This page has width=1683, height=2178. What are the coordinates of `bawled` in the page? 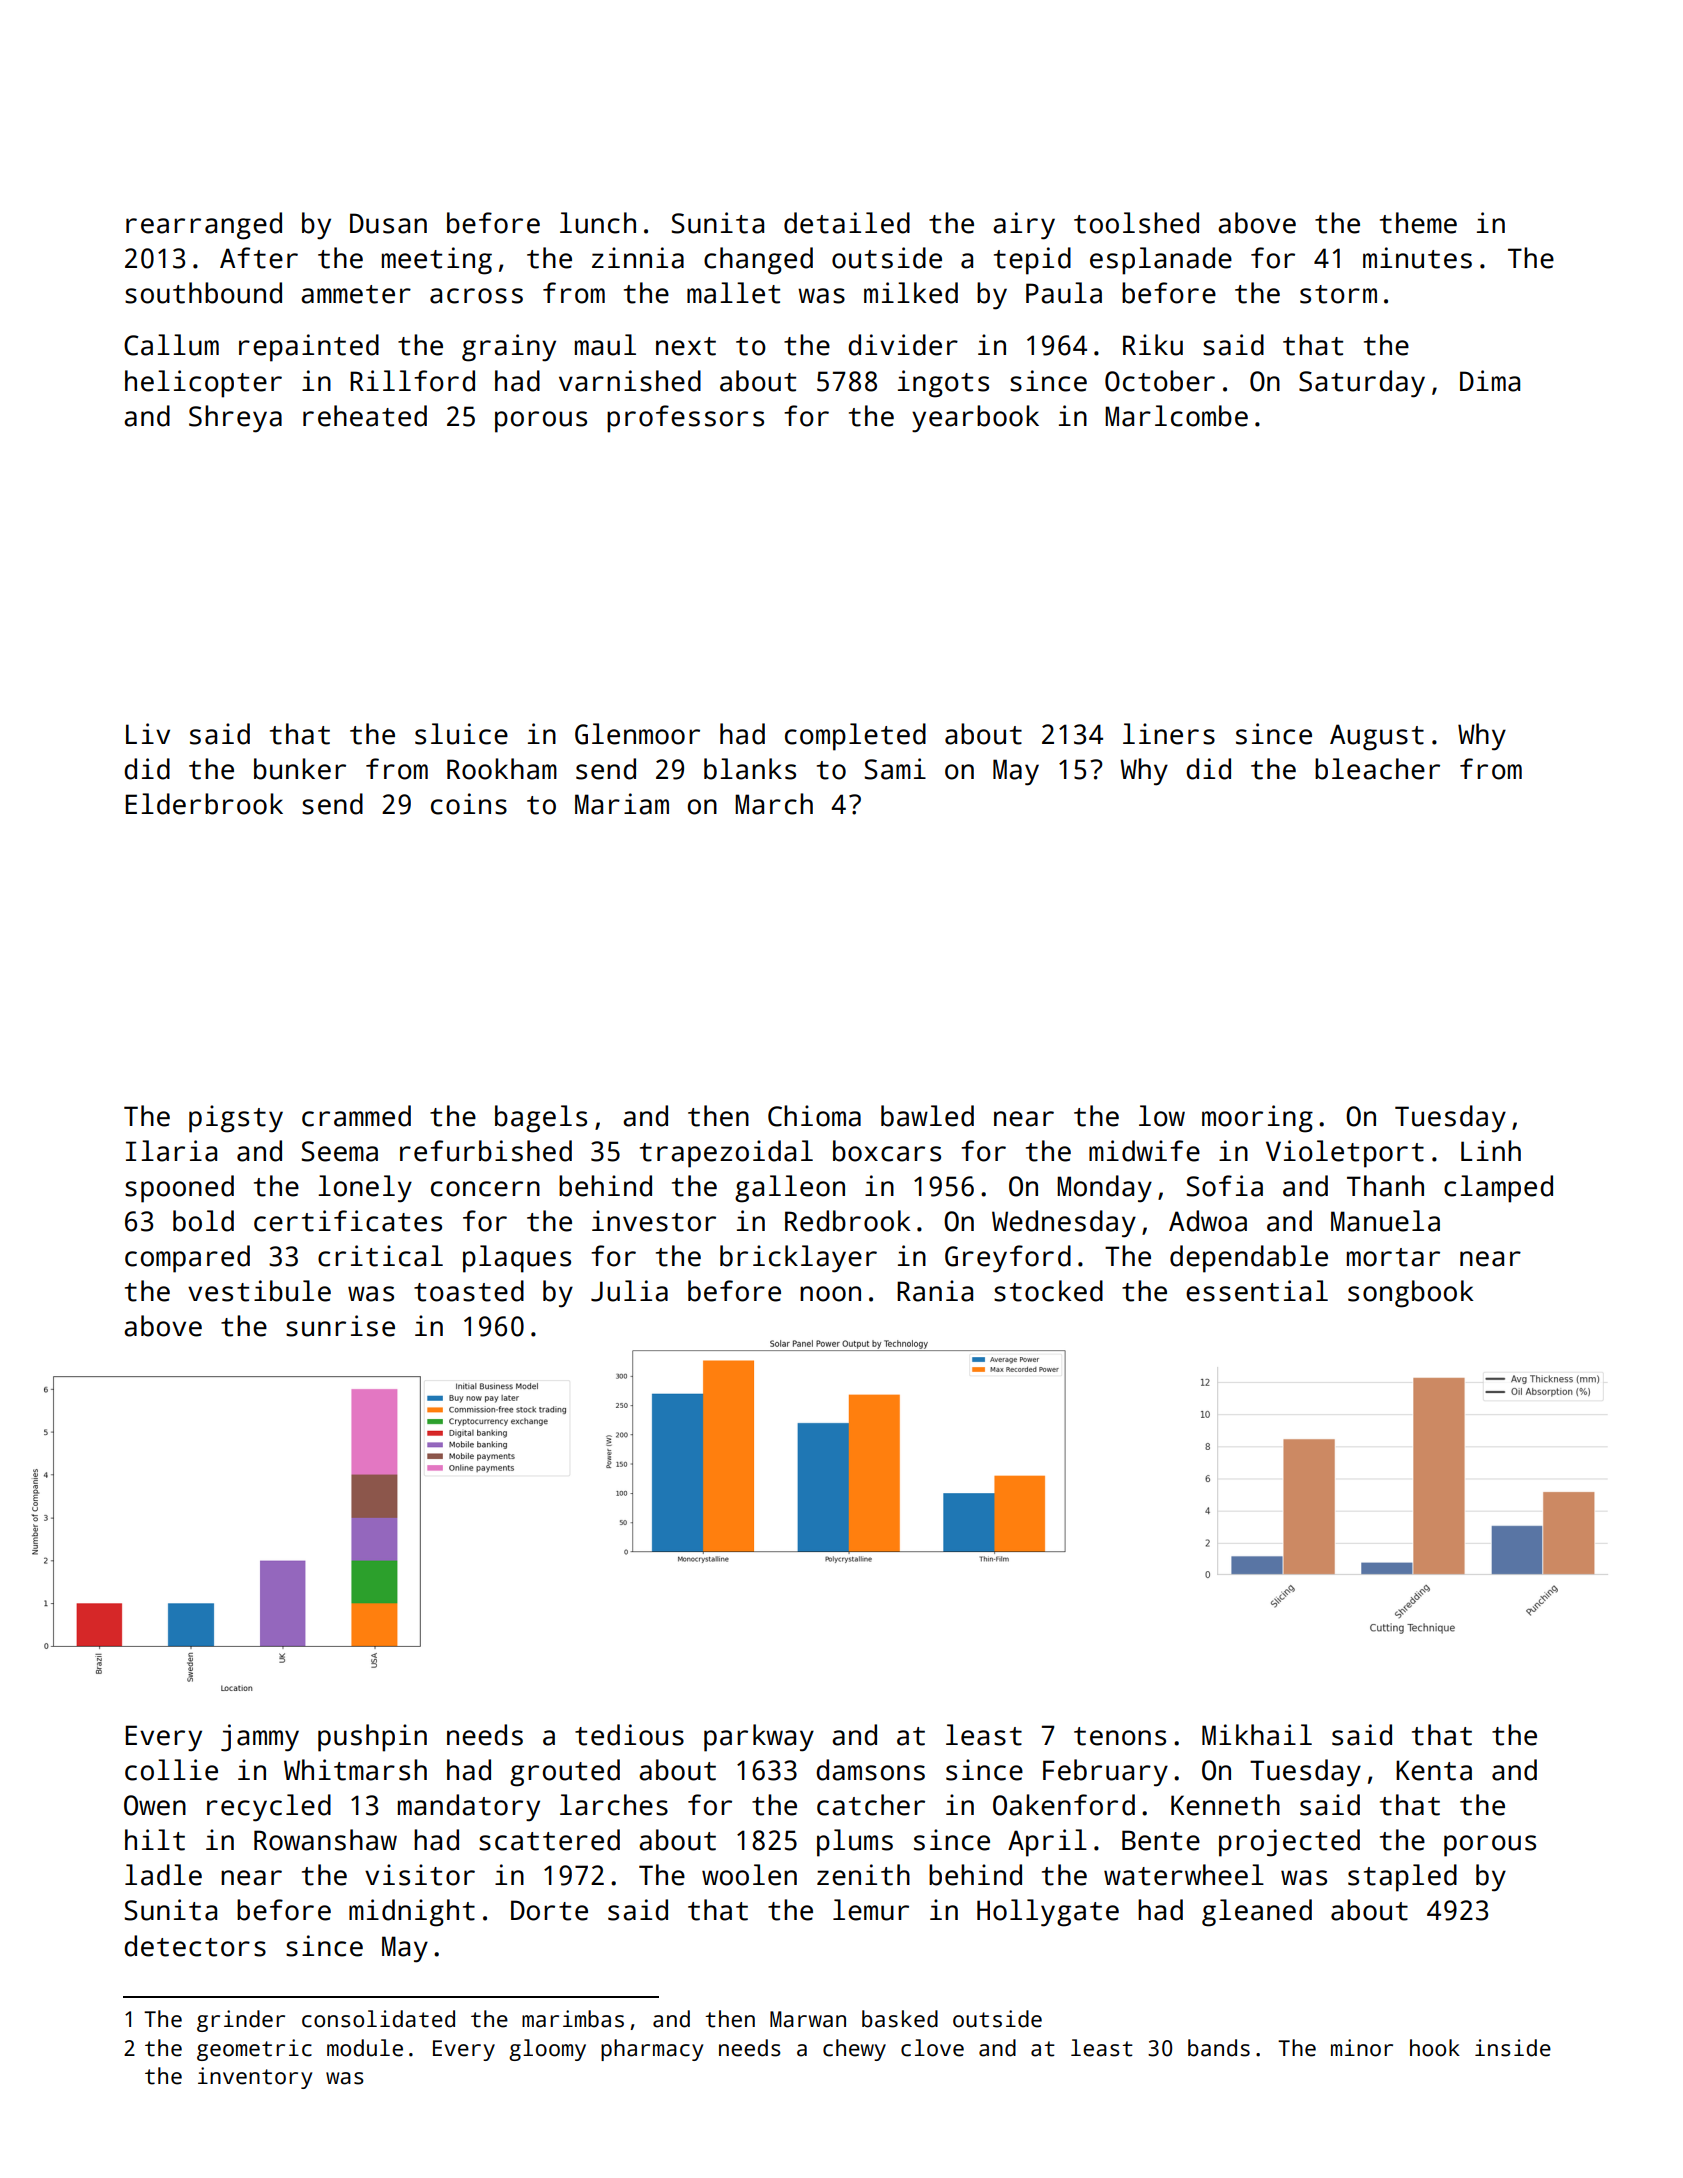 It's located at (927, 1116).
